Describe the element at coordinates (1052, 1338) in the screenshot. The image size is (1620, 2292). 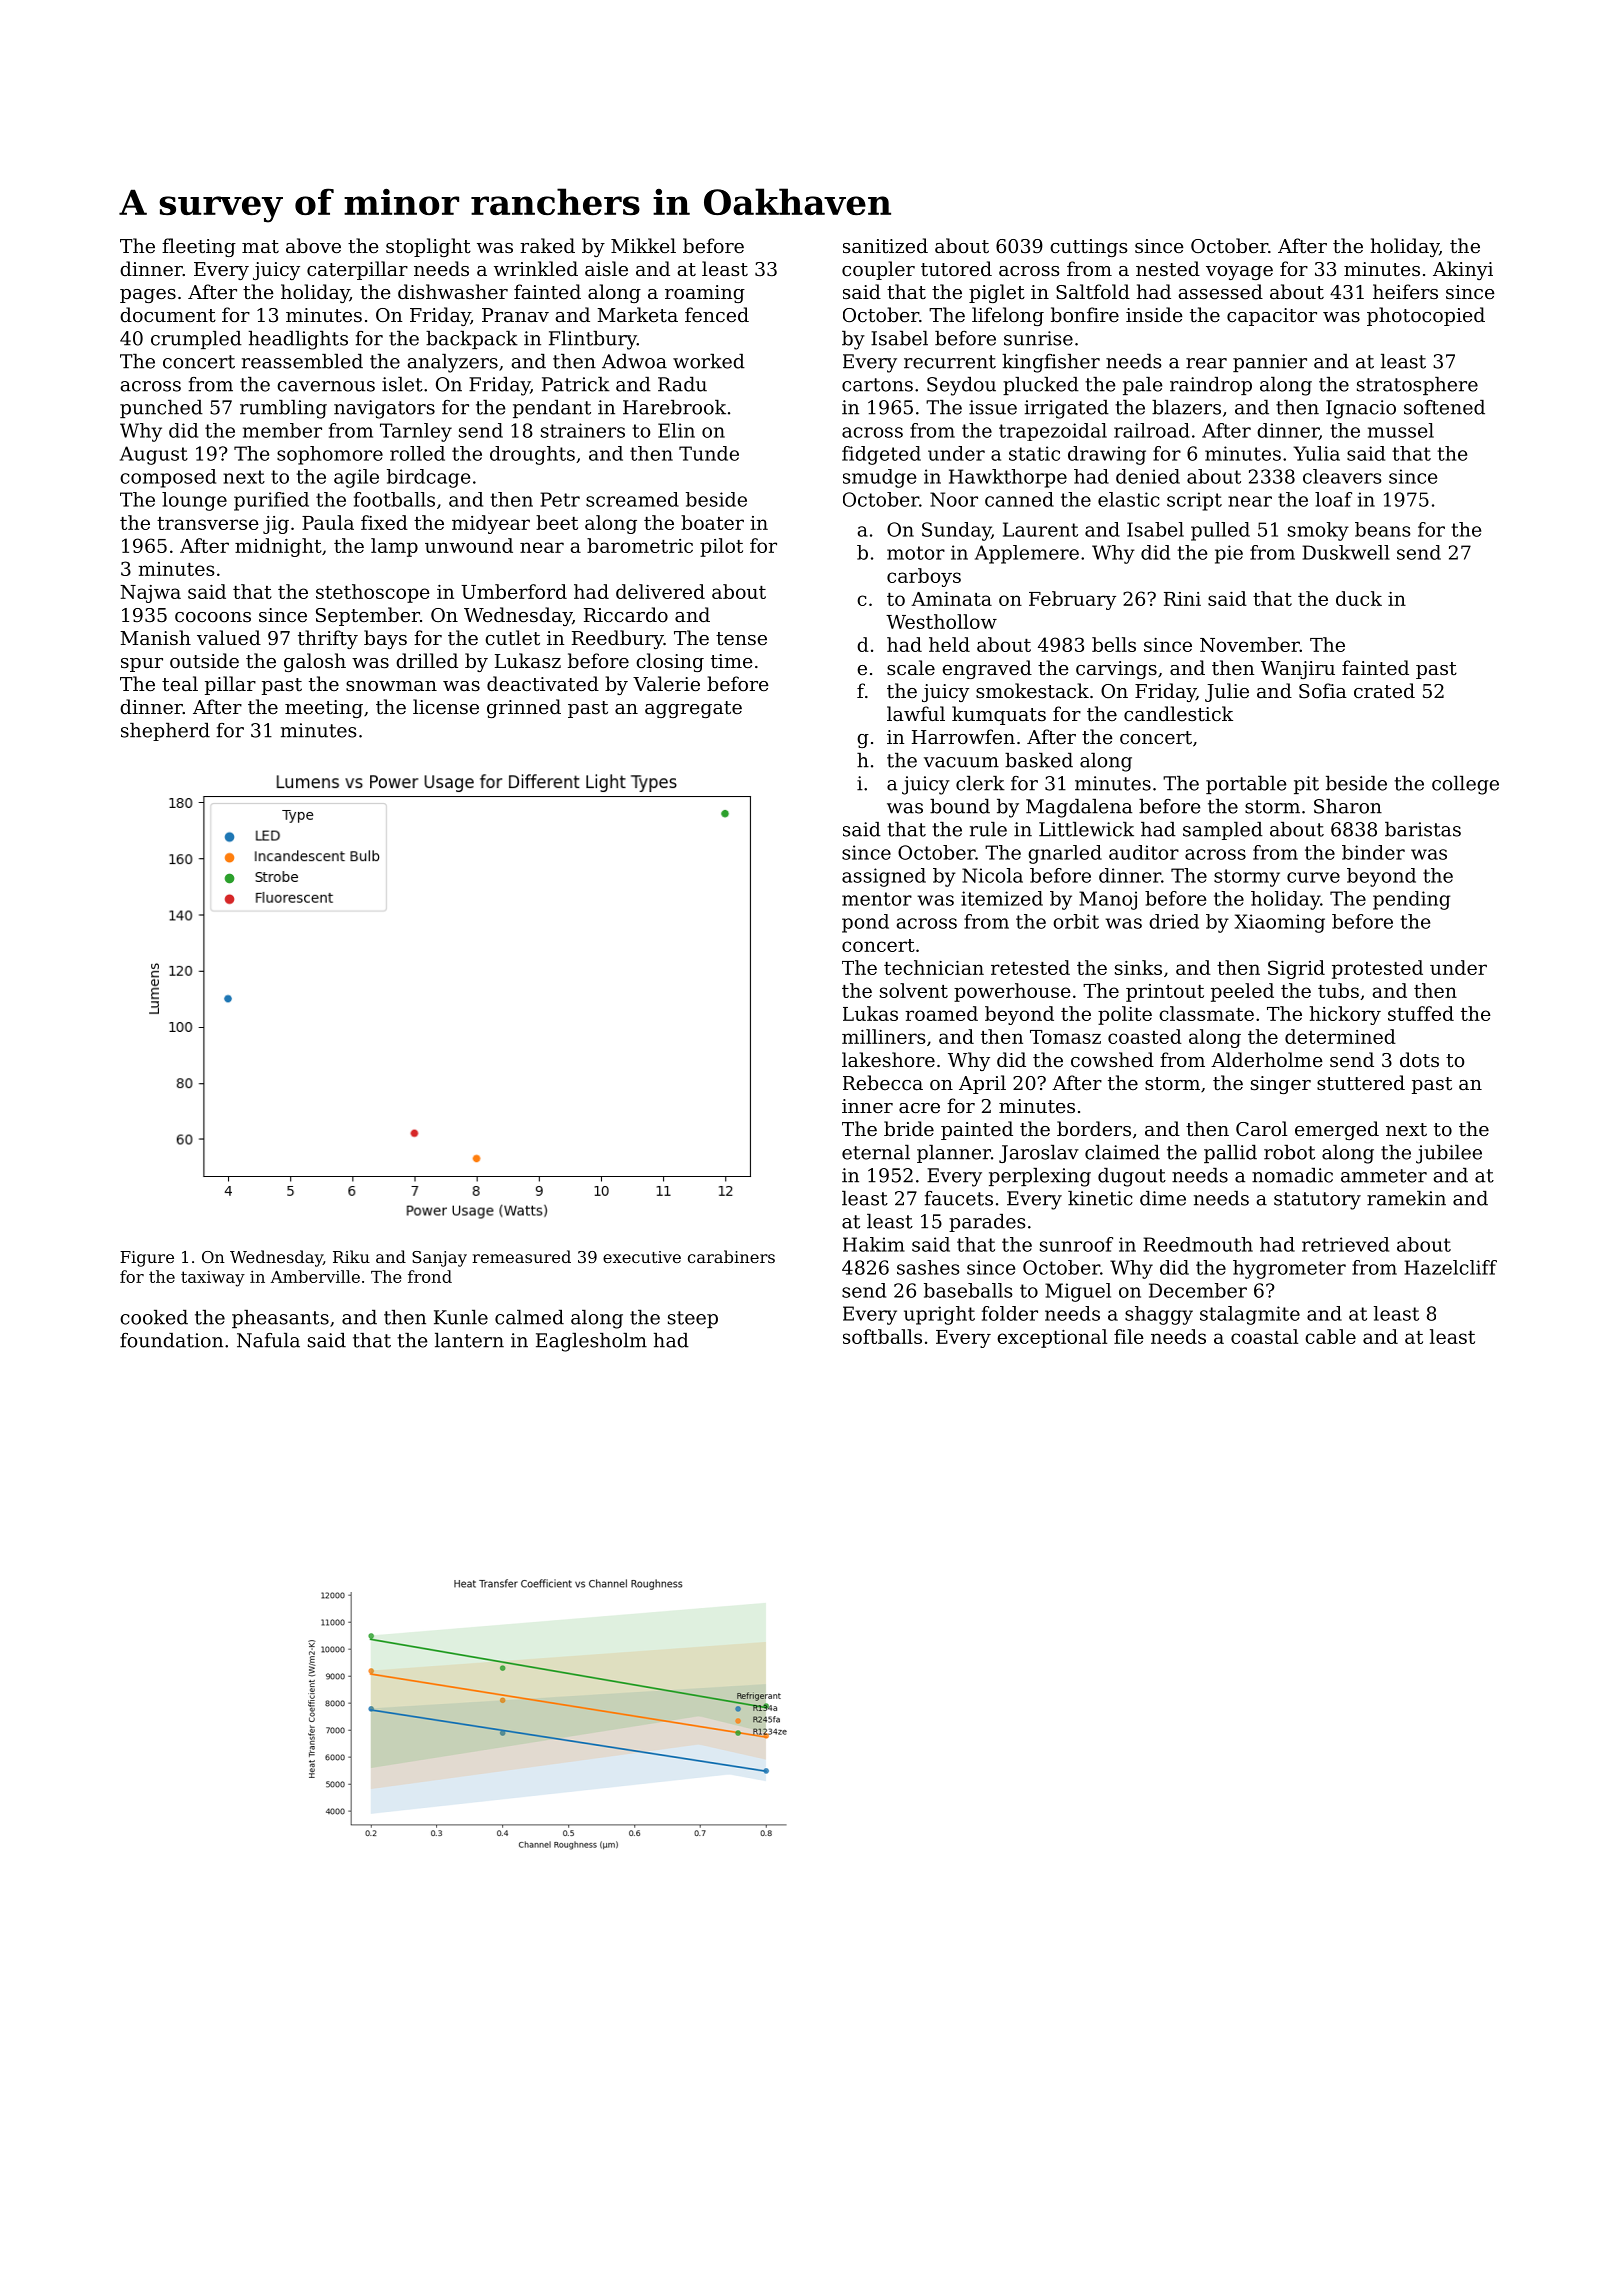
I see `exceptional` at that location.
